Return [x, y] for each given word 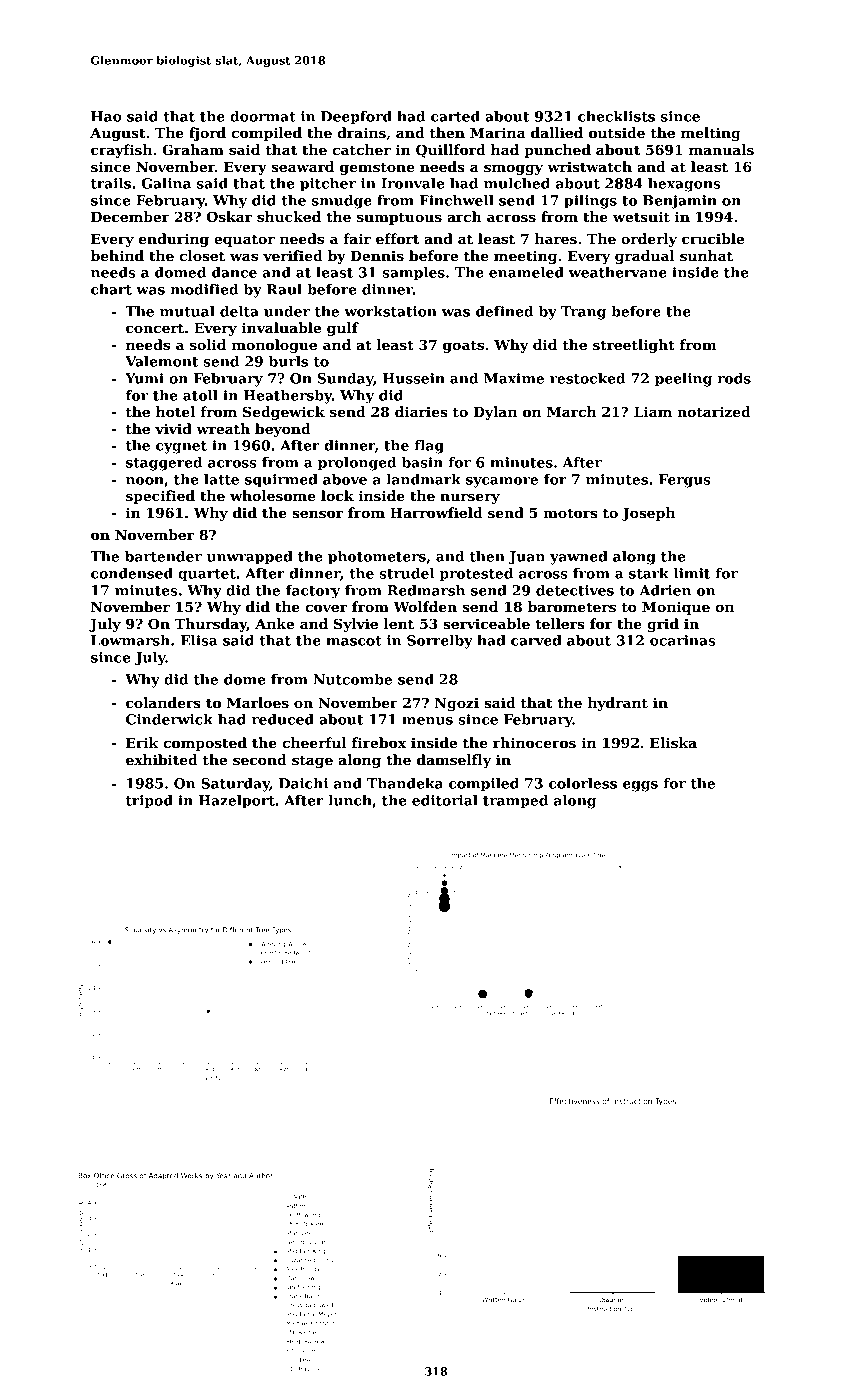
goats [463, 346]
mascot [354, 641]
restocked [587, 378]
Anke [274, 623]
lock [337, 495]
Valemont [161, 361]
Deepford [356, 118]
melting [711, 134]
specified [160, 497]
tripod [149, 802]
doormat [263, 116]
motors [570, 513]
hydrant [618, 704]
